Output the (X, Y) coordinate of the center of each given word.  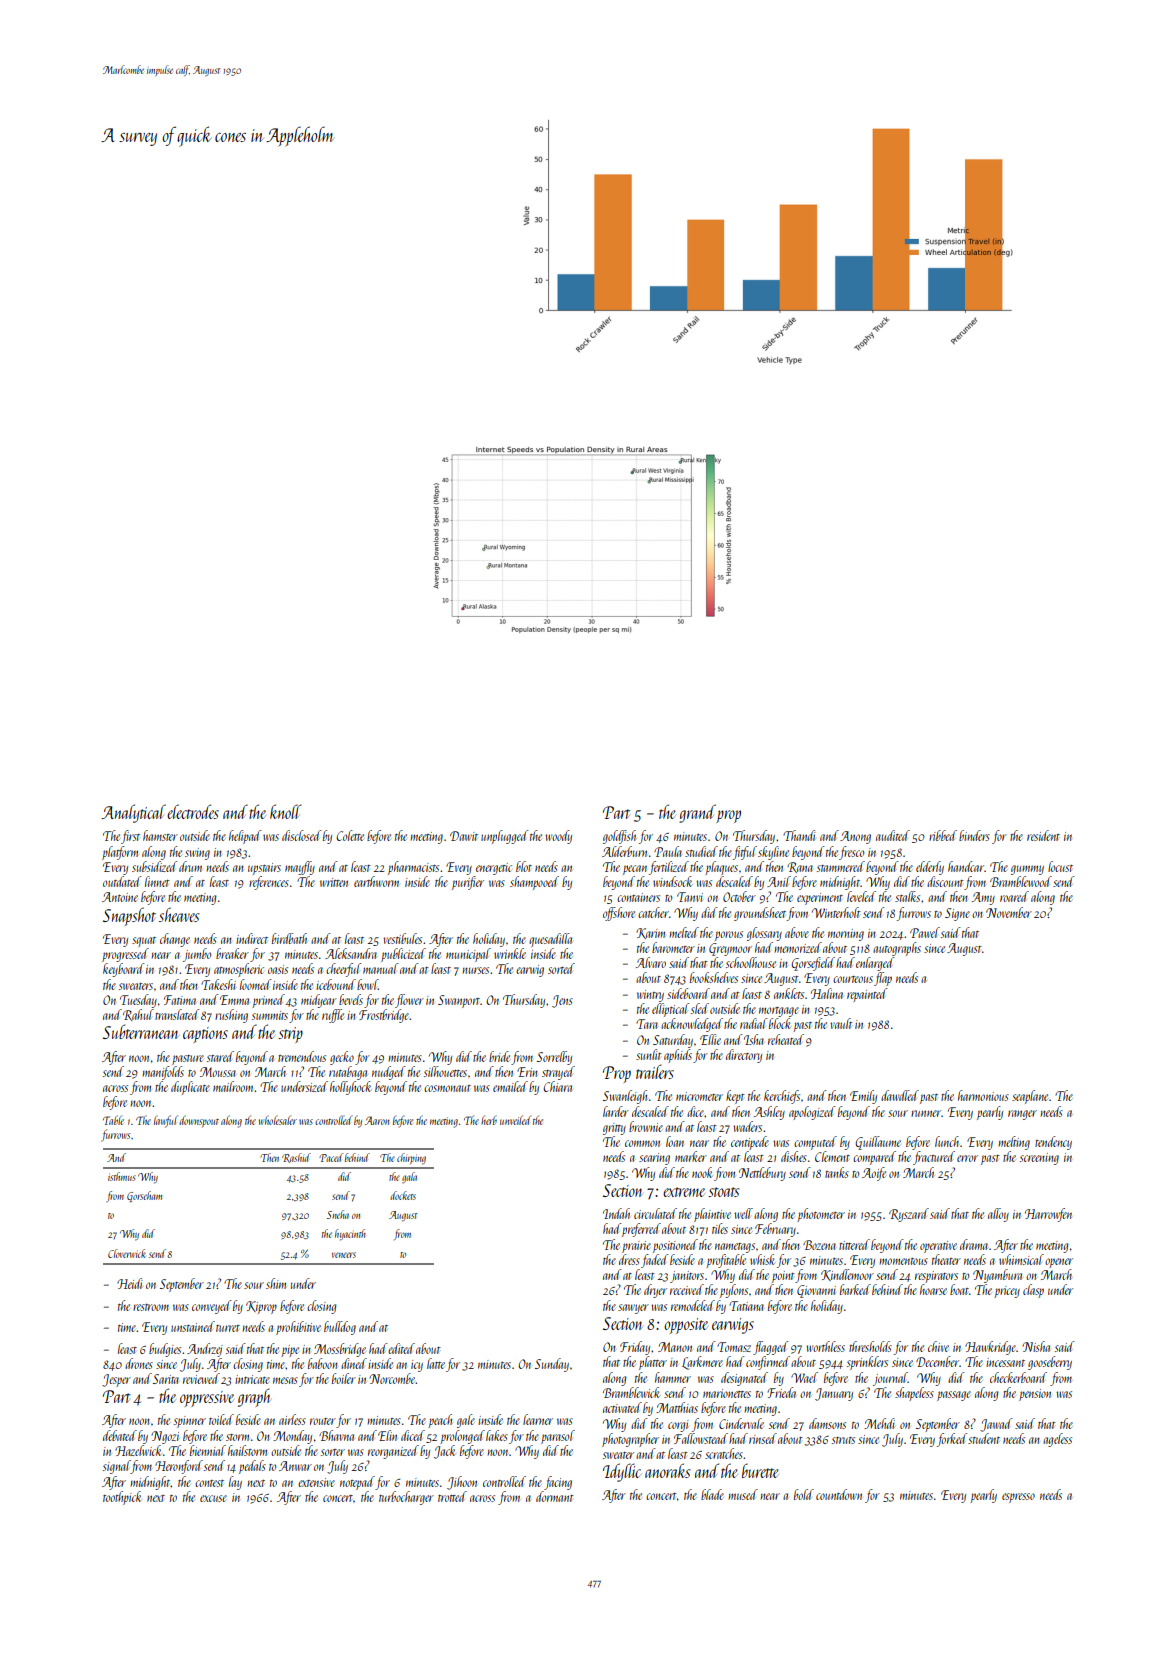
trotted (452, 1496)
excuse (213, 1498)
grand (697, 813)
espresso (1018, 1498)
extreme (684, 1192)
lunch (947, 1141)
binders (974, 835)
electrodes (193, 811)
